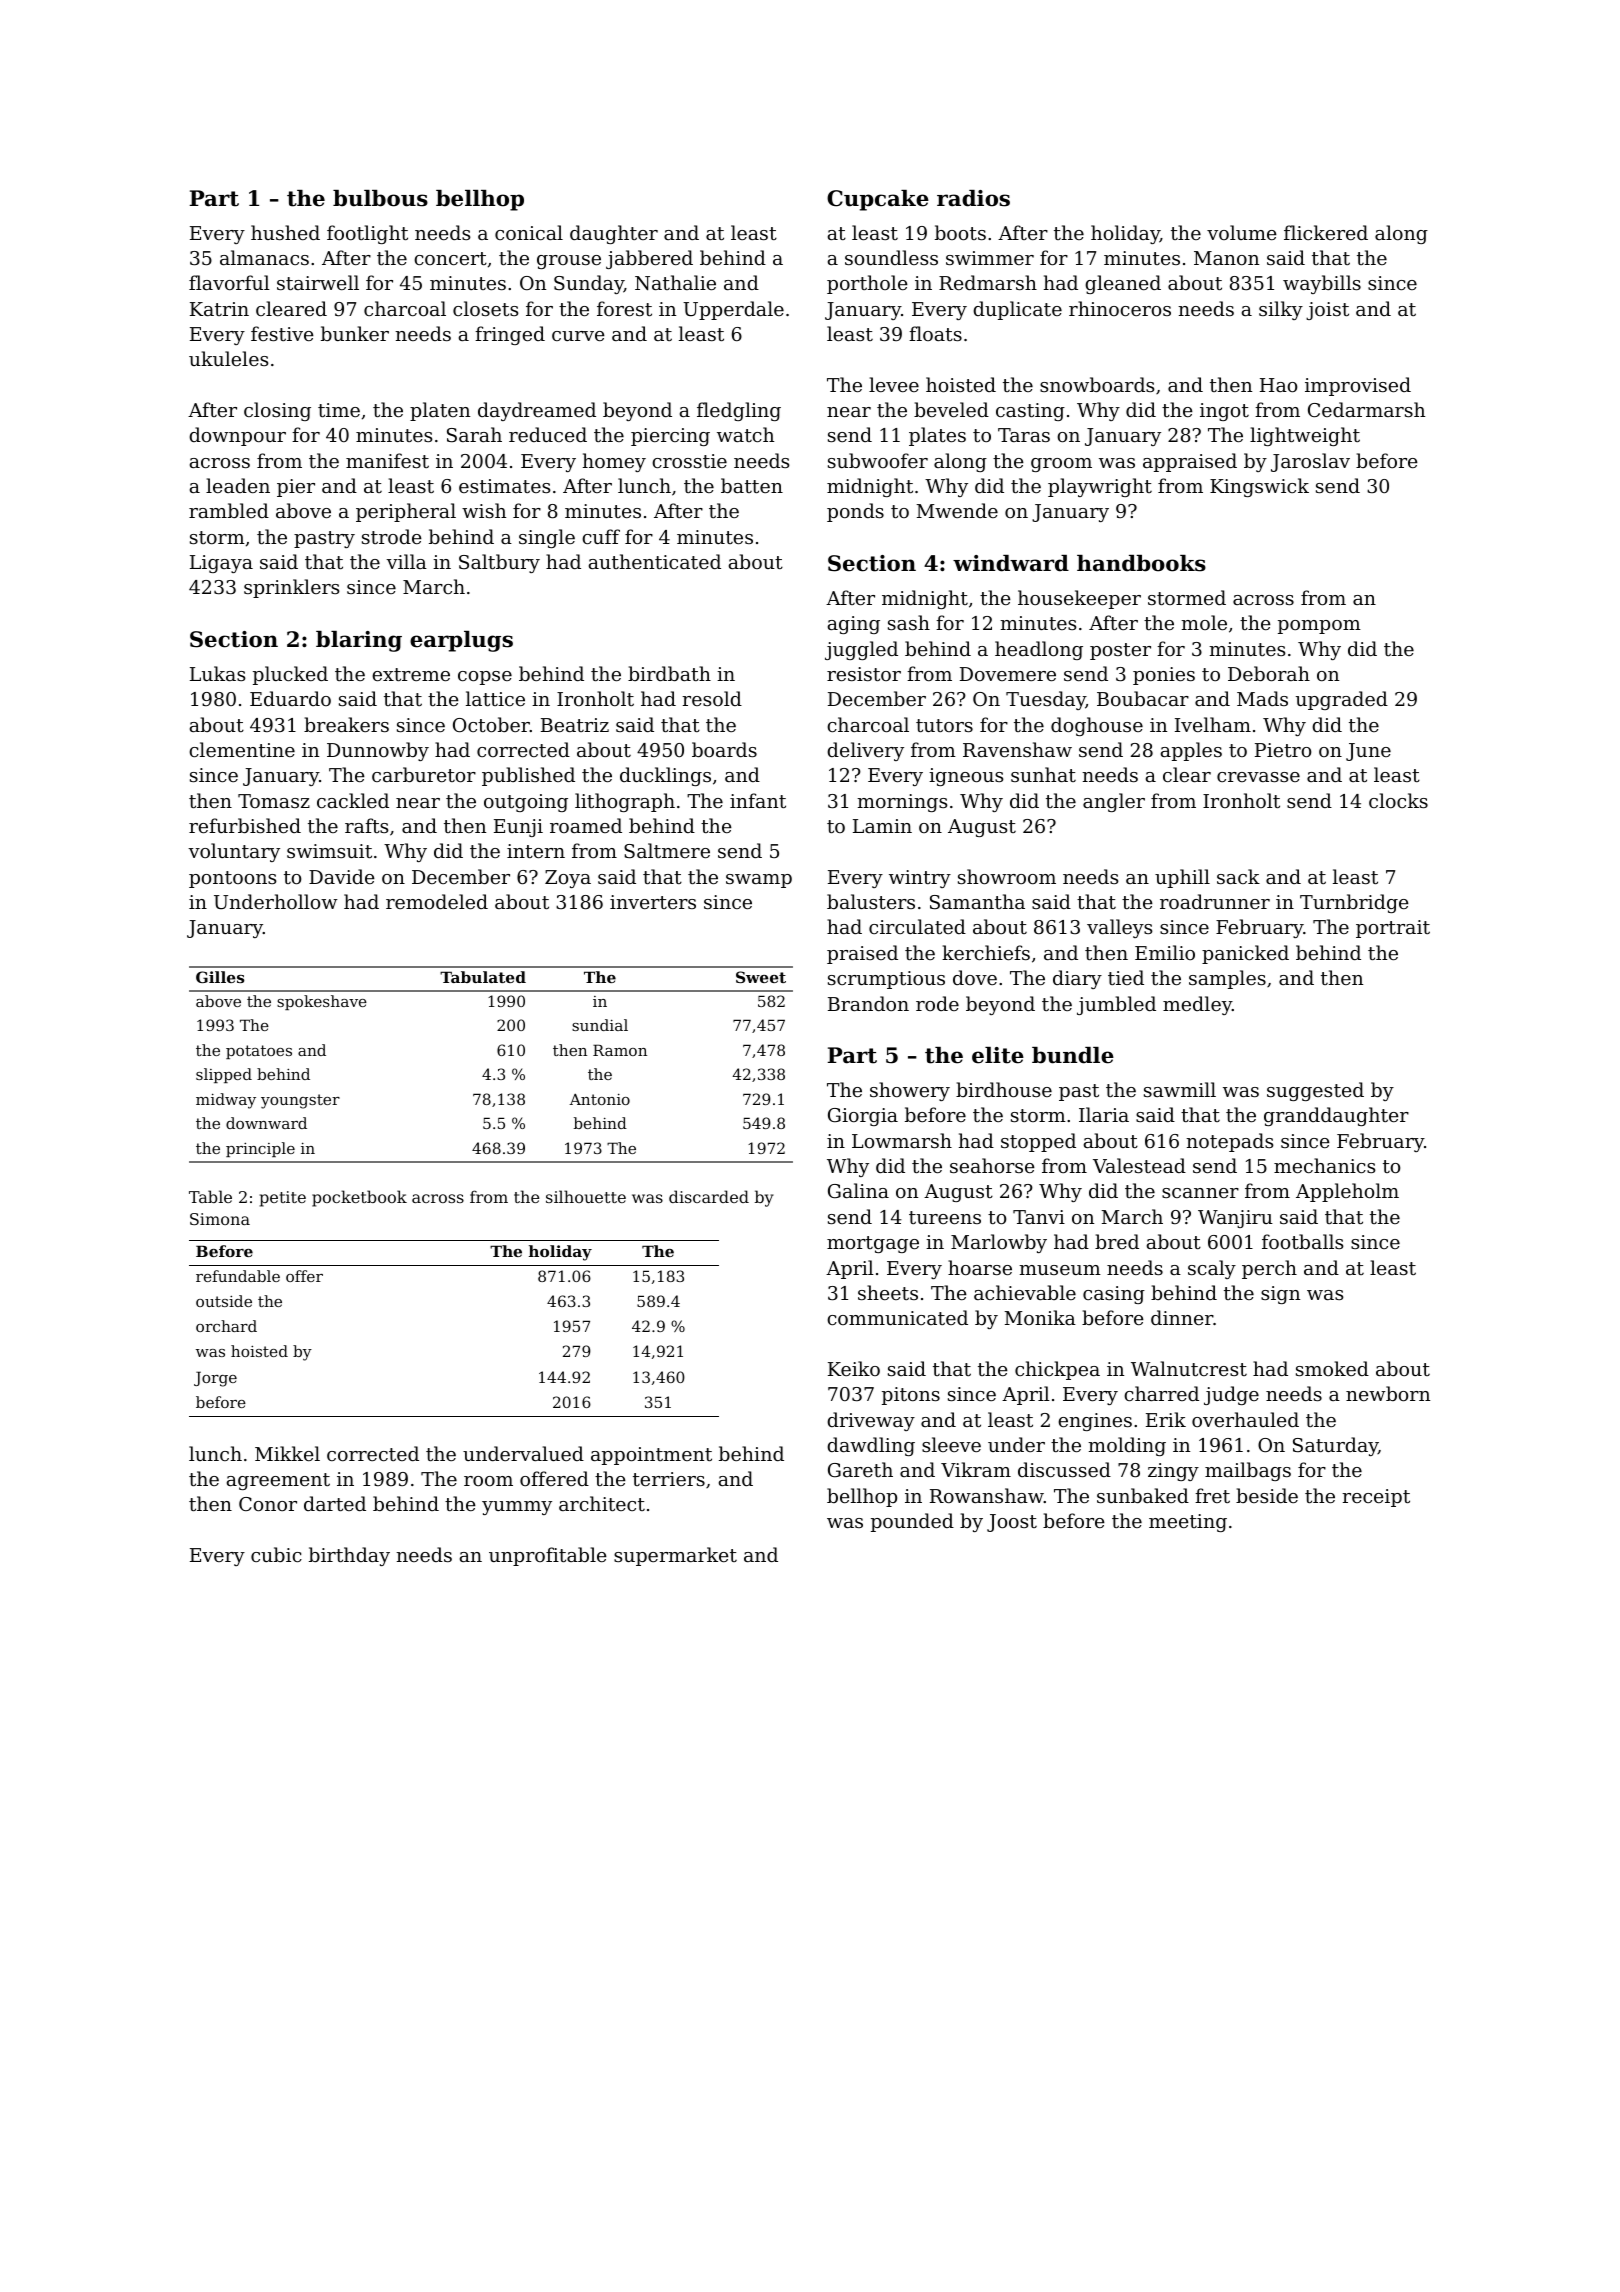  Describe the element at coordinates (437, 901) in the screenshot. I see `remodeled` at that location.
